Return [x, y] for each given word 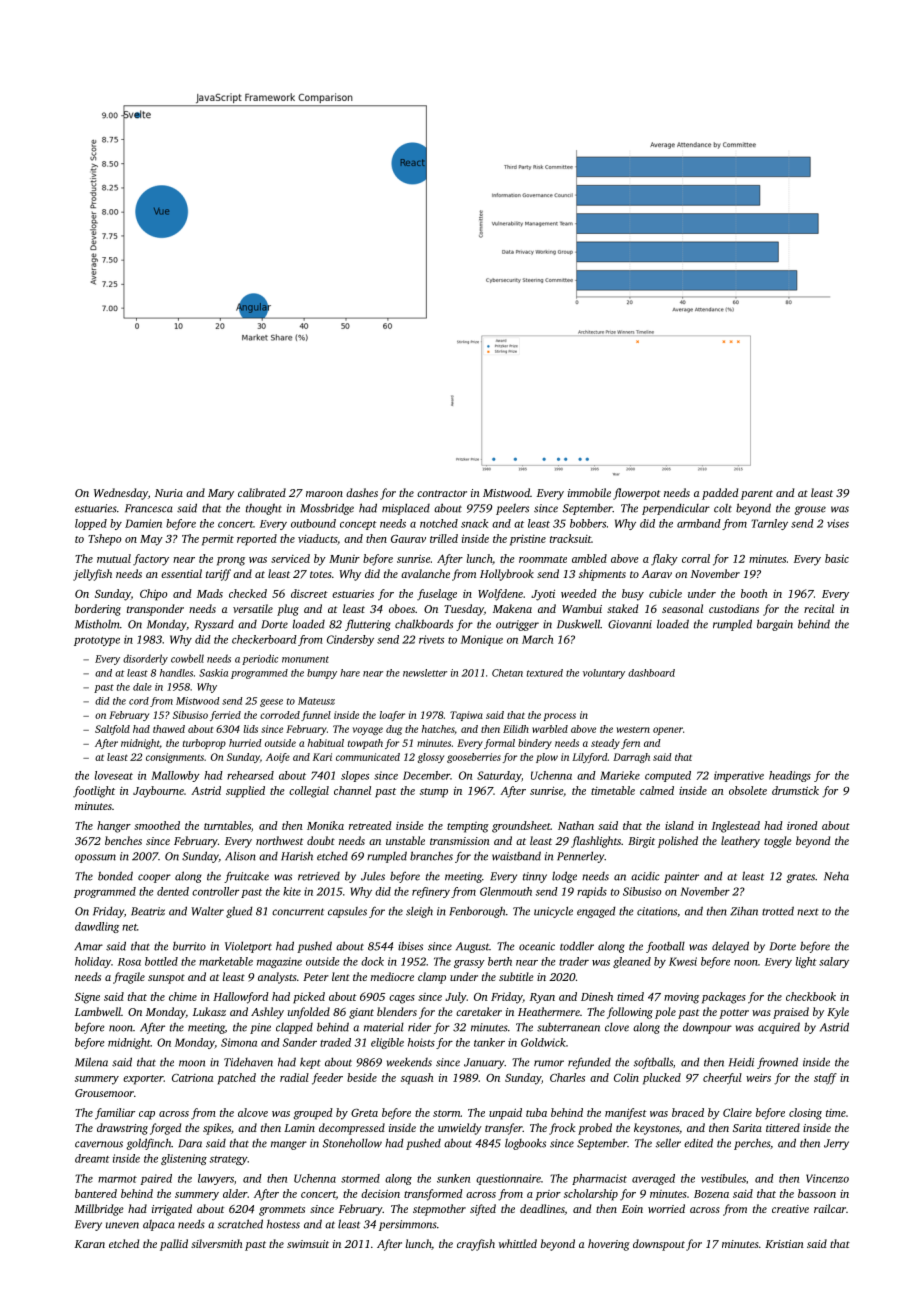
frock [562, 1129]
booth [754, 593]
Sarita [747, 1128]
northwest [279, 840]
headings [790, 776]
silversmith [216, 1243]
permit [218, 540]
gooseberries [474, 758]
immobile [589, 492]
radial [294, 1077]
